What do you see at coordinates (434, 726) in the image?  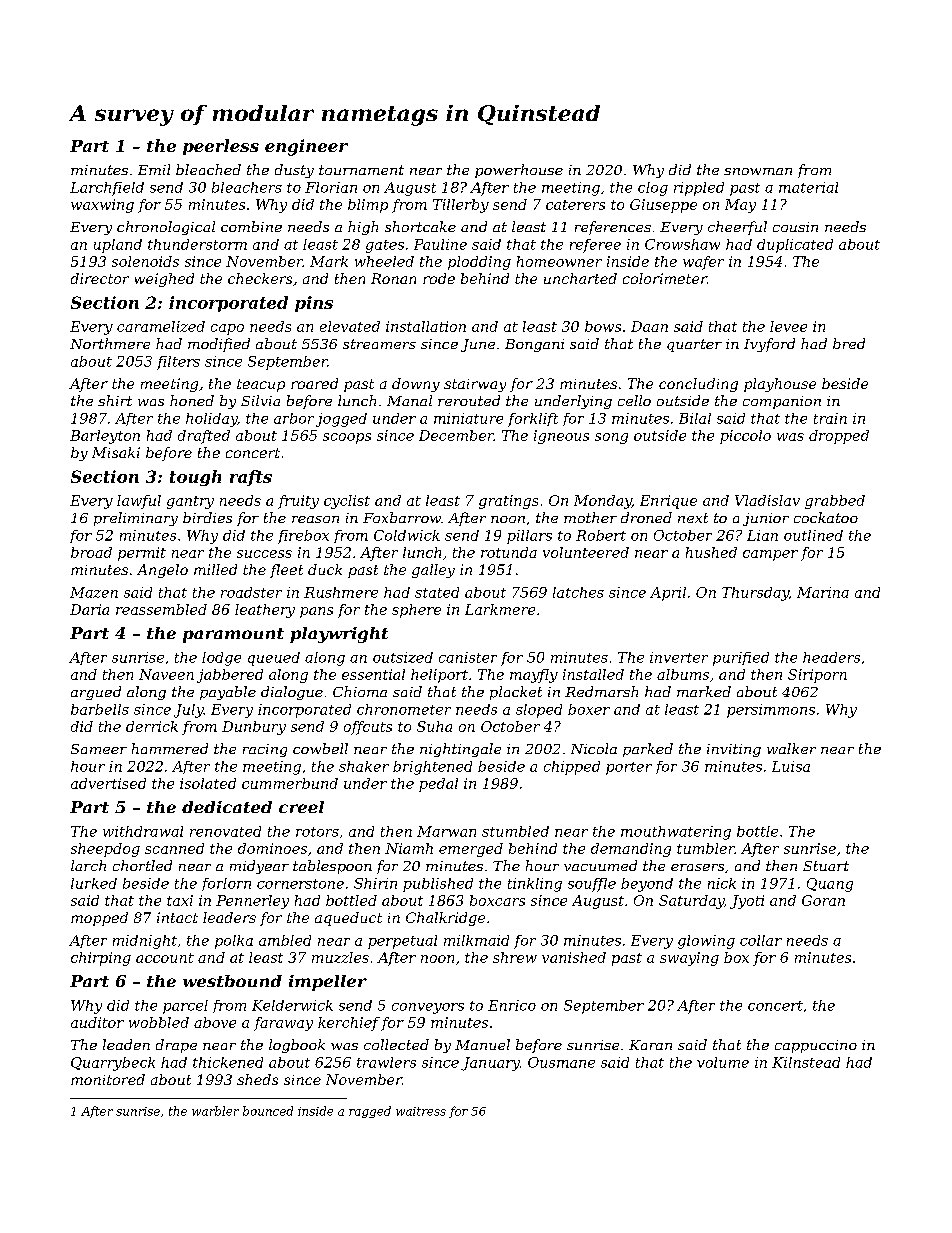 I see `Suha` at bounding box center [434, 726].
